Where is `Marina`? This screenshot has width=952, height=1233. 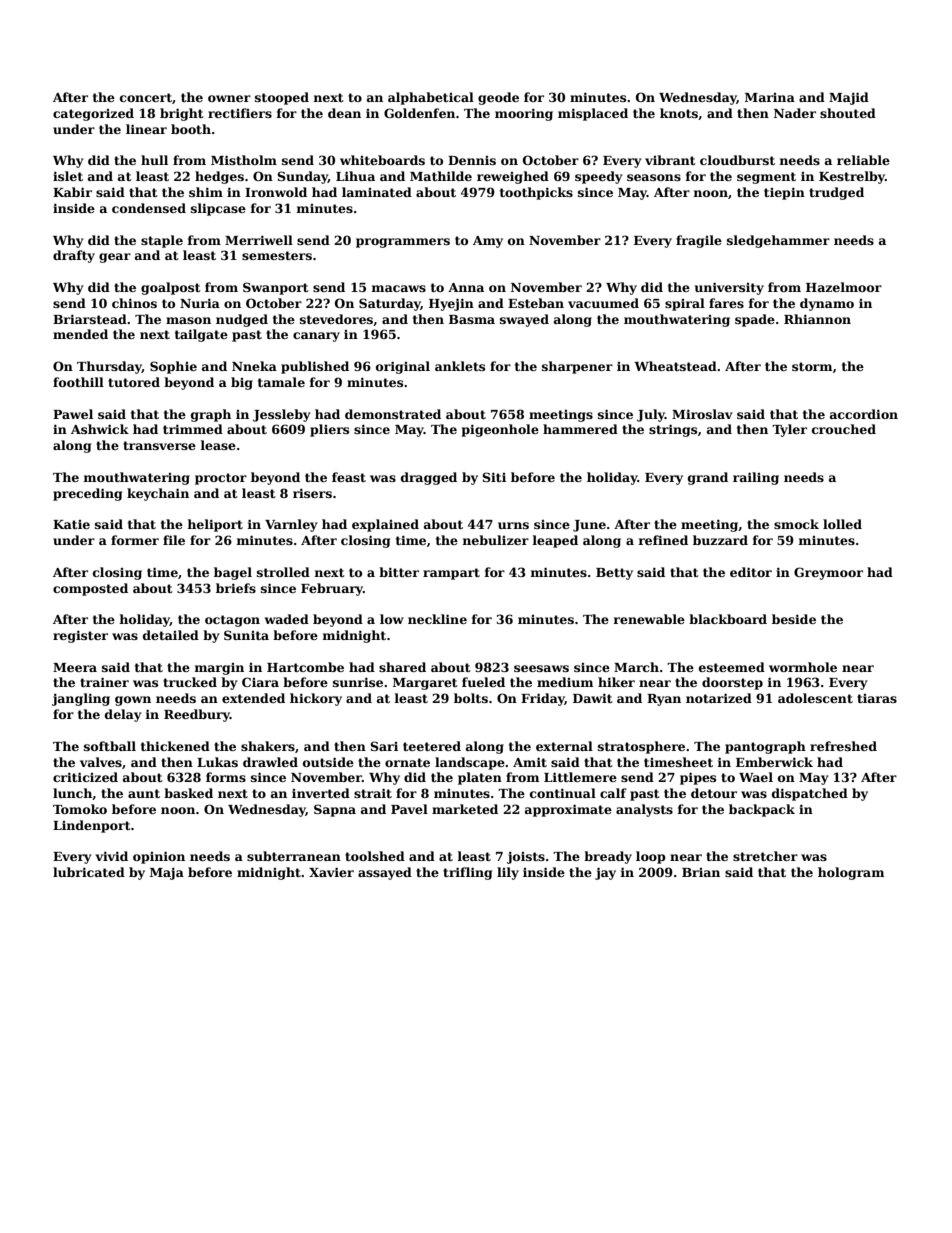 Marina is located at coordinates (770, 97).
